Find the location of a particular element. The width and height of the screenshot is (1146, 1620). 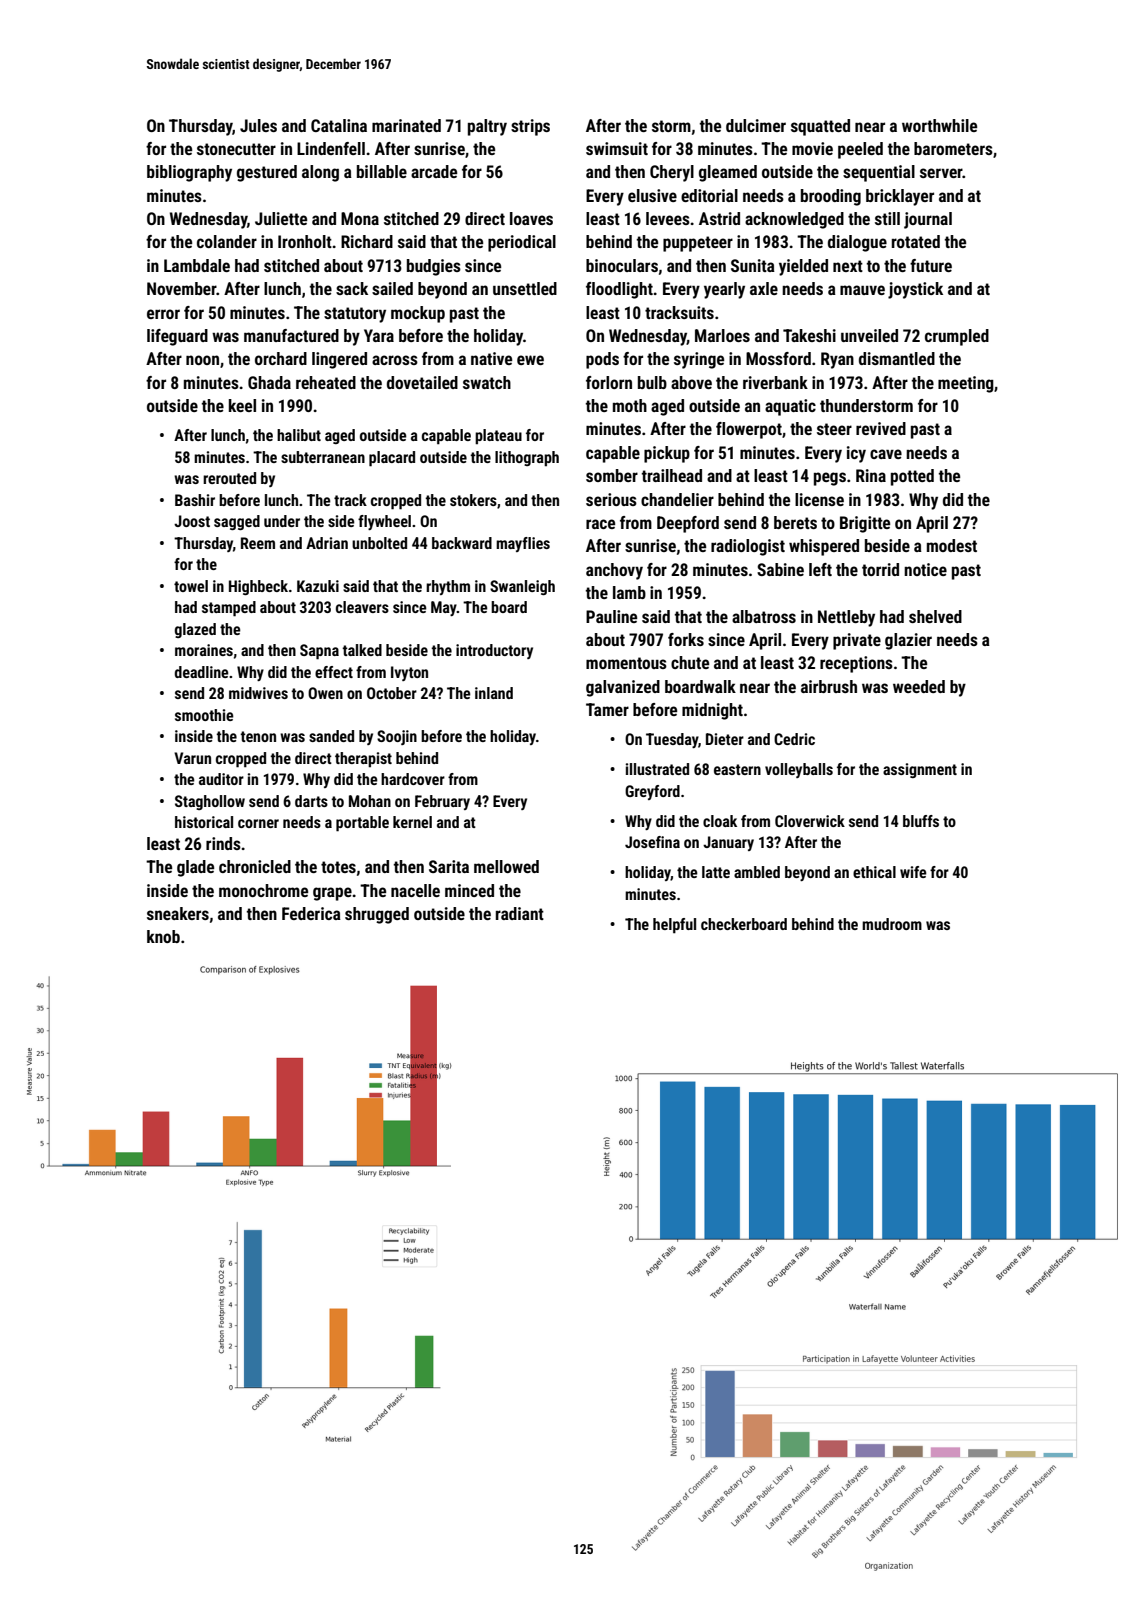

Owen is located at coordinates (325, 693).
